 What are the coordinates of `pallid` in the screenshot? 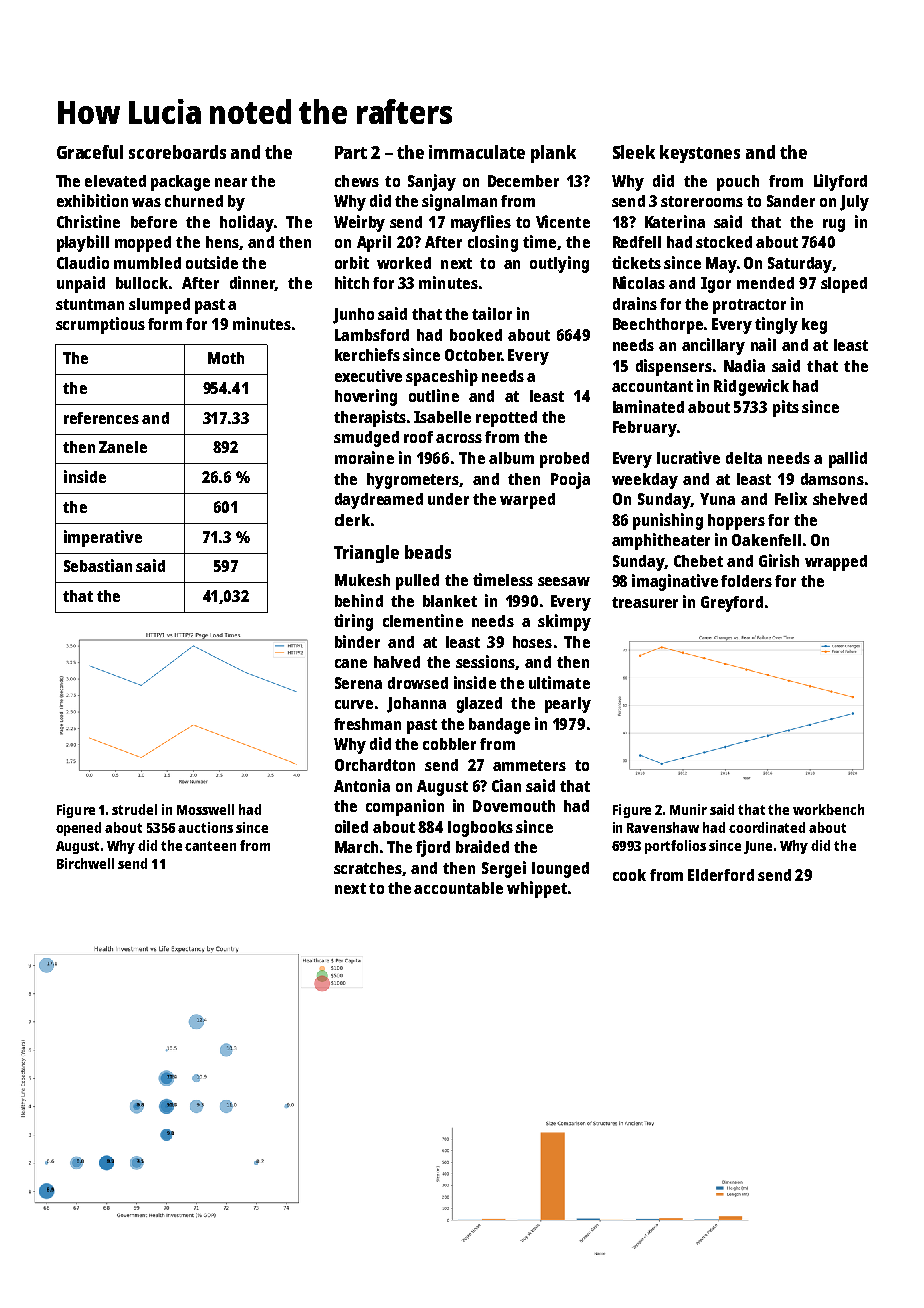 It's located at (848, 459).
